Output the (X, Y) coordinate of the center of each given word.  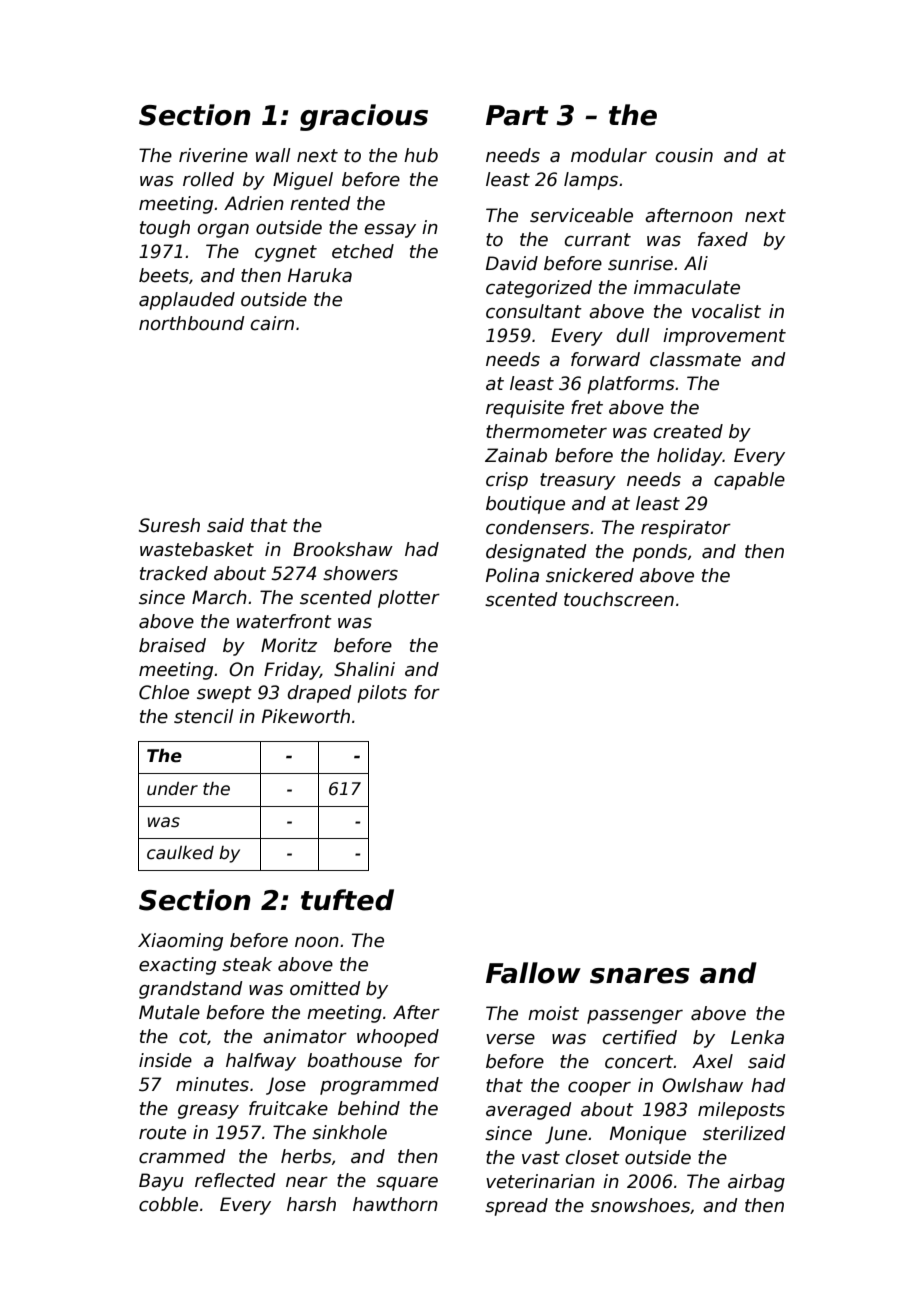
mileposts (741, 1111)
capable (749, 481)
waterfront (284, 621)
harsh (311, 1204)
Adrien (254, 203)
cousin (684, 155)
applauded (187, 301)
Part (517, 115)
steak (247, 964)
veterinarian (540, 1181)
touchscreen (619, 599)
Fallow (533, 973)
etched (363, 251)
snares (640, 976)
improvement (724, 337)
